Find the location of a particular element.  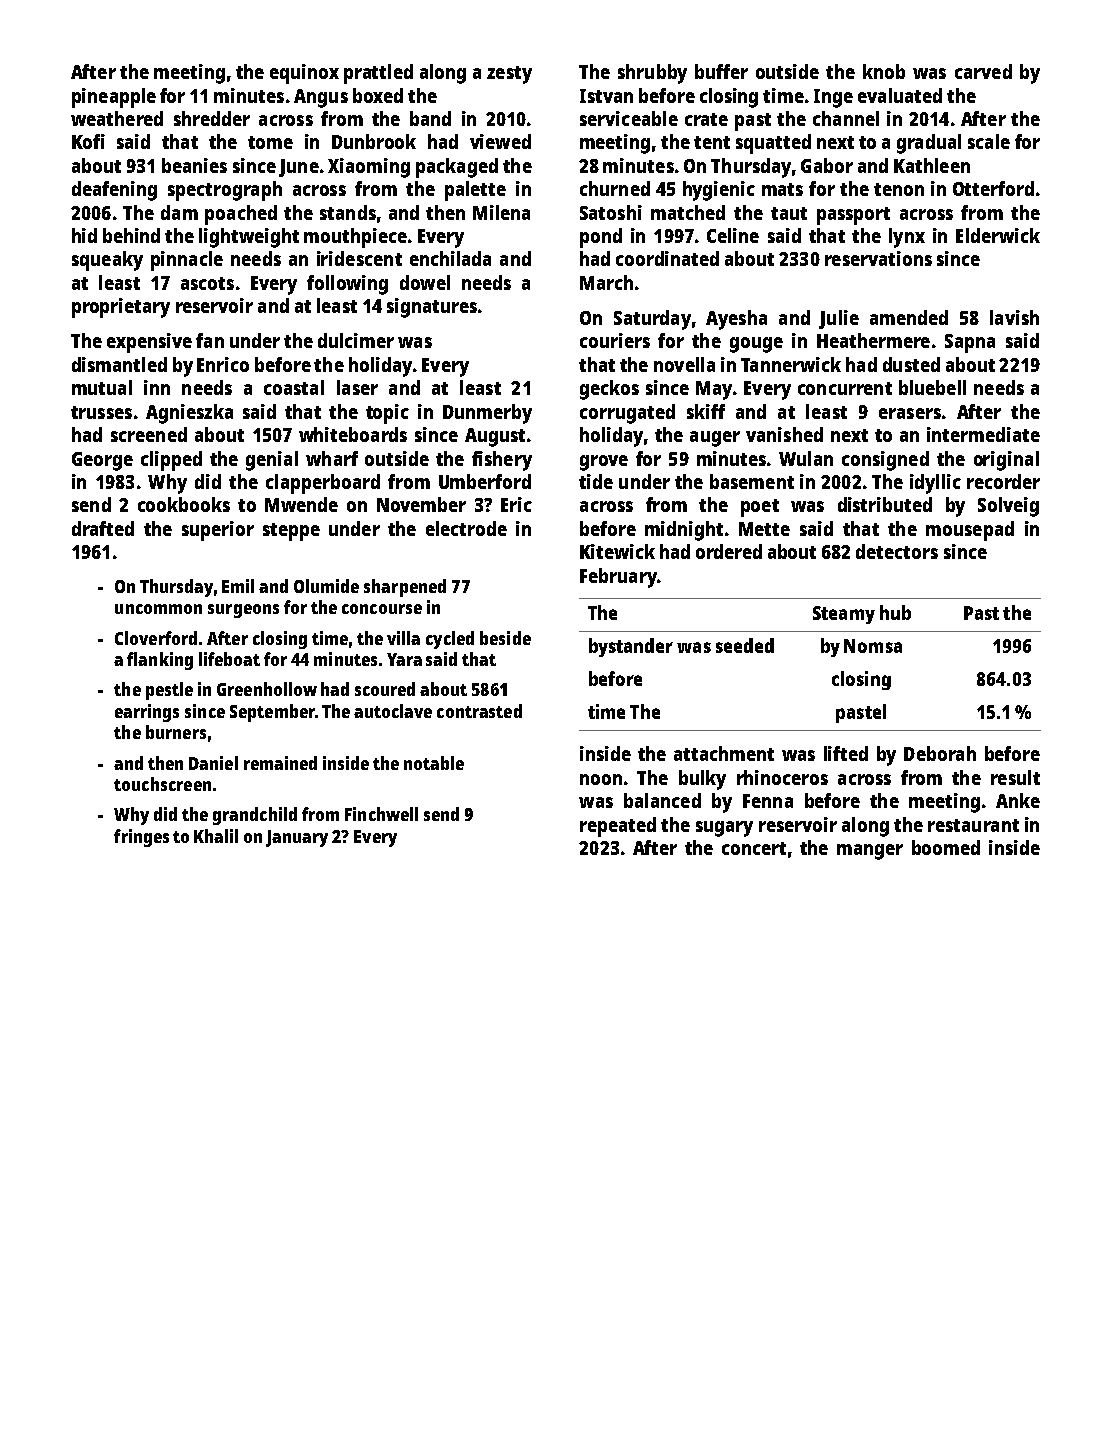

result is located at coordinates (1015, 777).
